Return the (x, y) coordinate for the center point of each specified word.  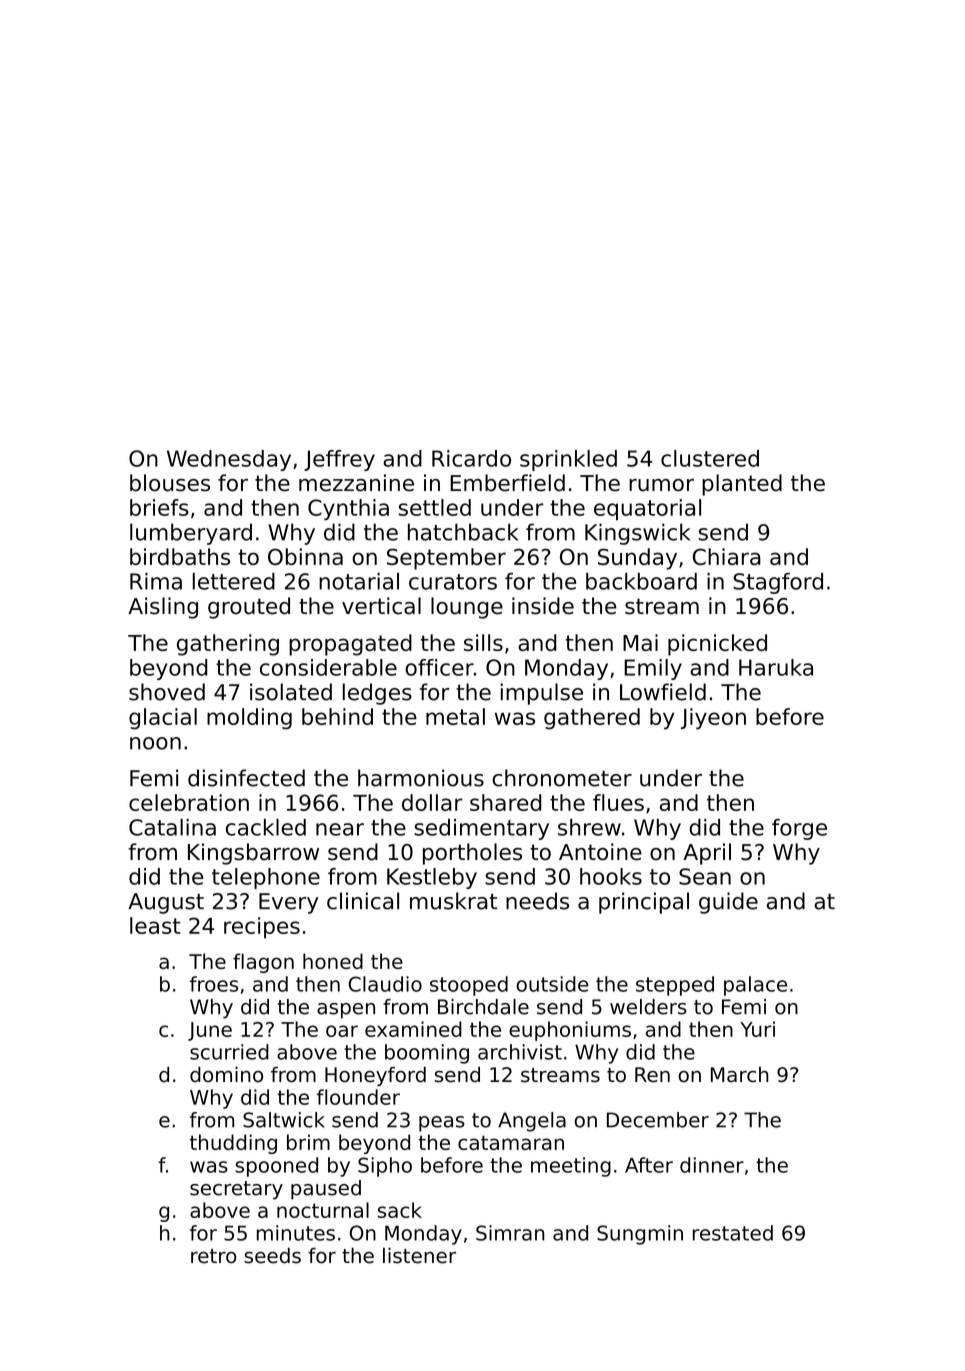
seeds (272, 1255)
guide (728, 903)
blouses (170, 483)
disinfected (246, 778)
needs (537, 901)
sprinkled (568, 460)
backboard (641, 581)
